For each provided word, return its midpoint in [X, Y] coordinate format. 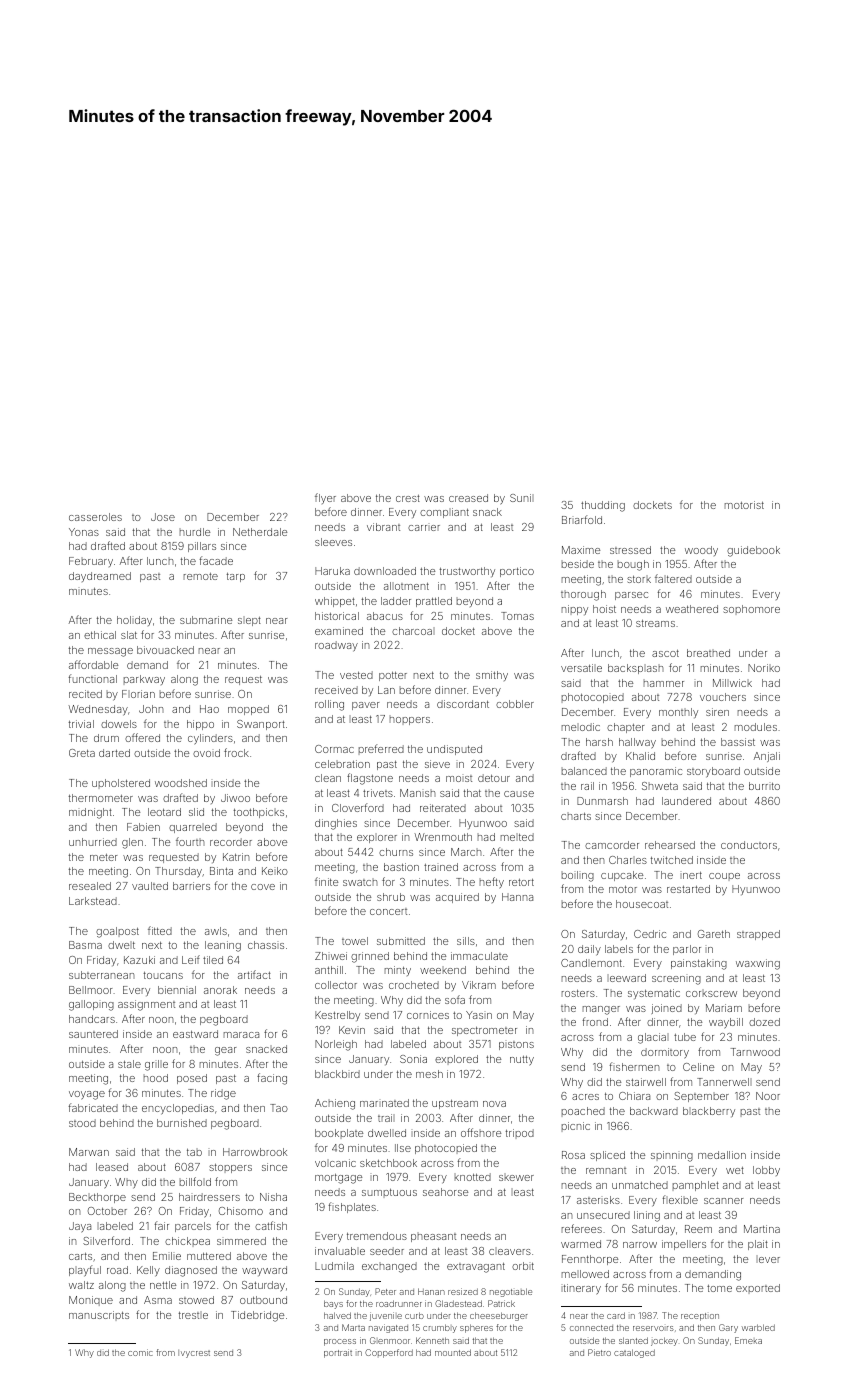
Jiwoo [235, 798]
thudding [603, 506]
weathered [692, 609]
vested [356, 675]
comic [140, 1352]
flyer [325, 498]
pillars [202, 547]
